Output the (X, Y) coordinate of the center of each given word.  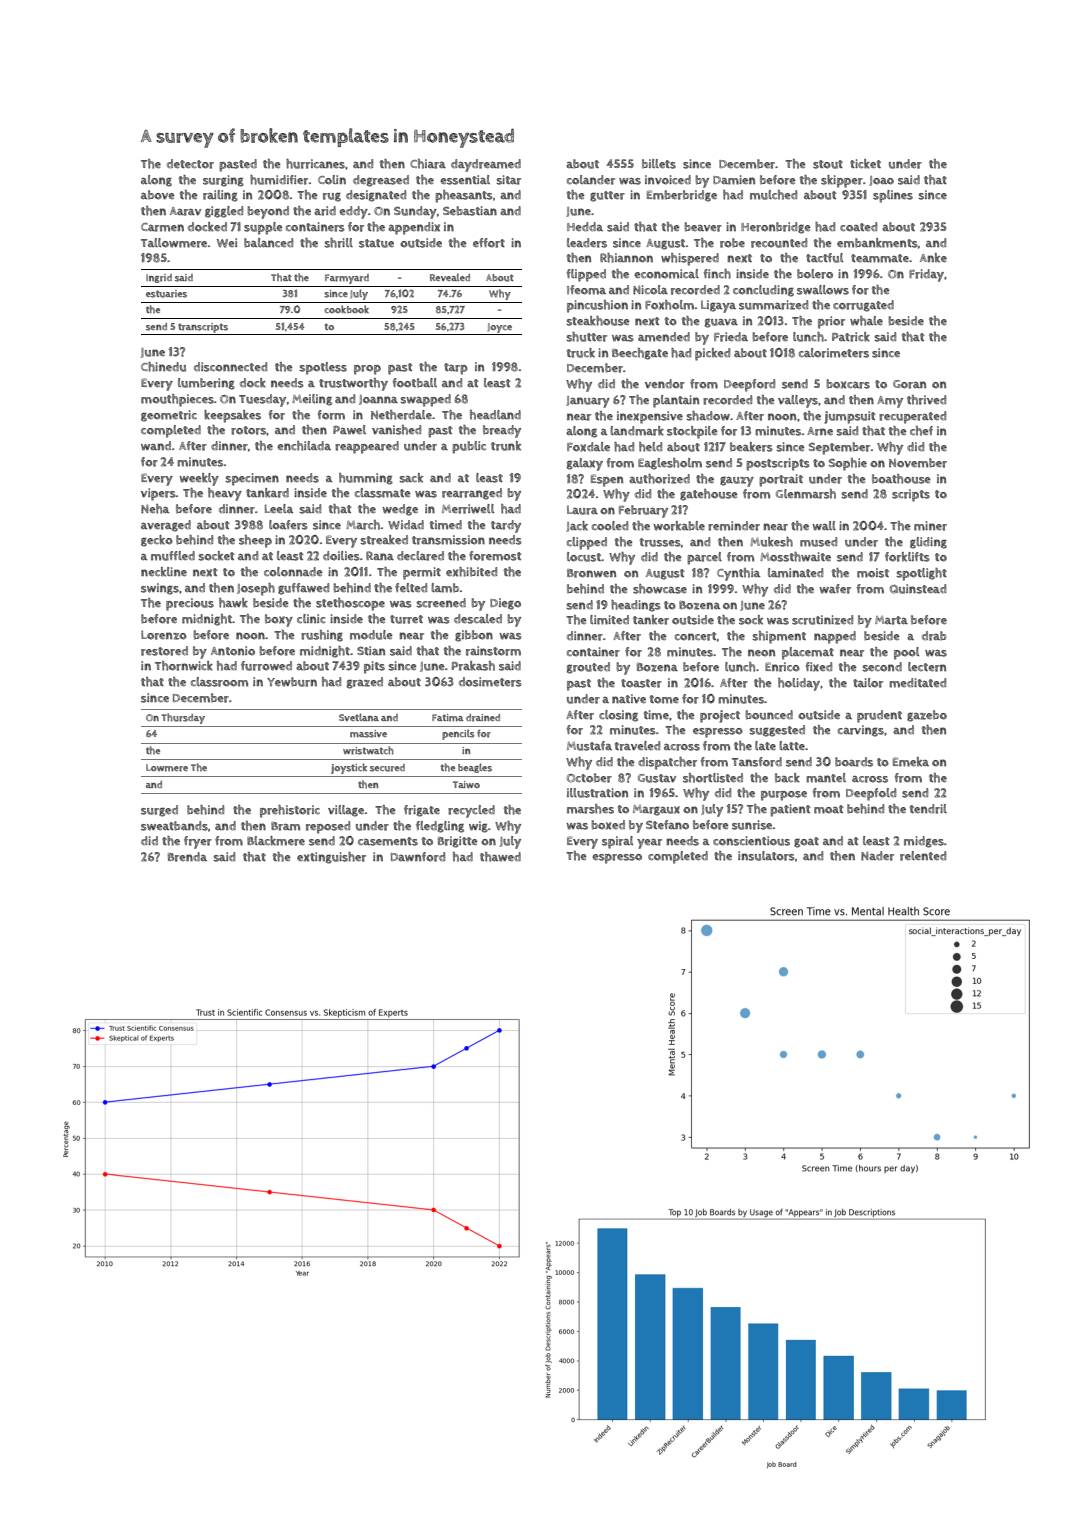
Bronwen (591, 573)
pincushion (597, 306)
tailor (868, 683)
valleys (798, 401)
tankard (267, 493)
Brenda (187, 857)
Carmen (162, 227)
